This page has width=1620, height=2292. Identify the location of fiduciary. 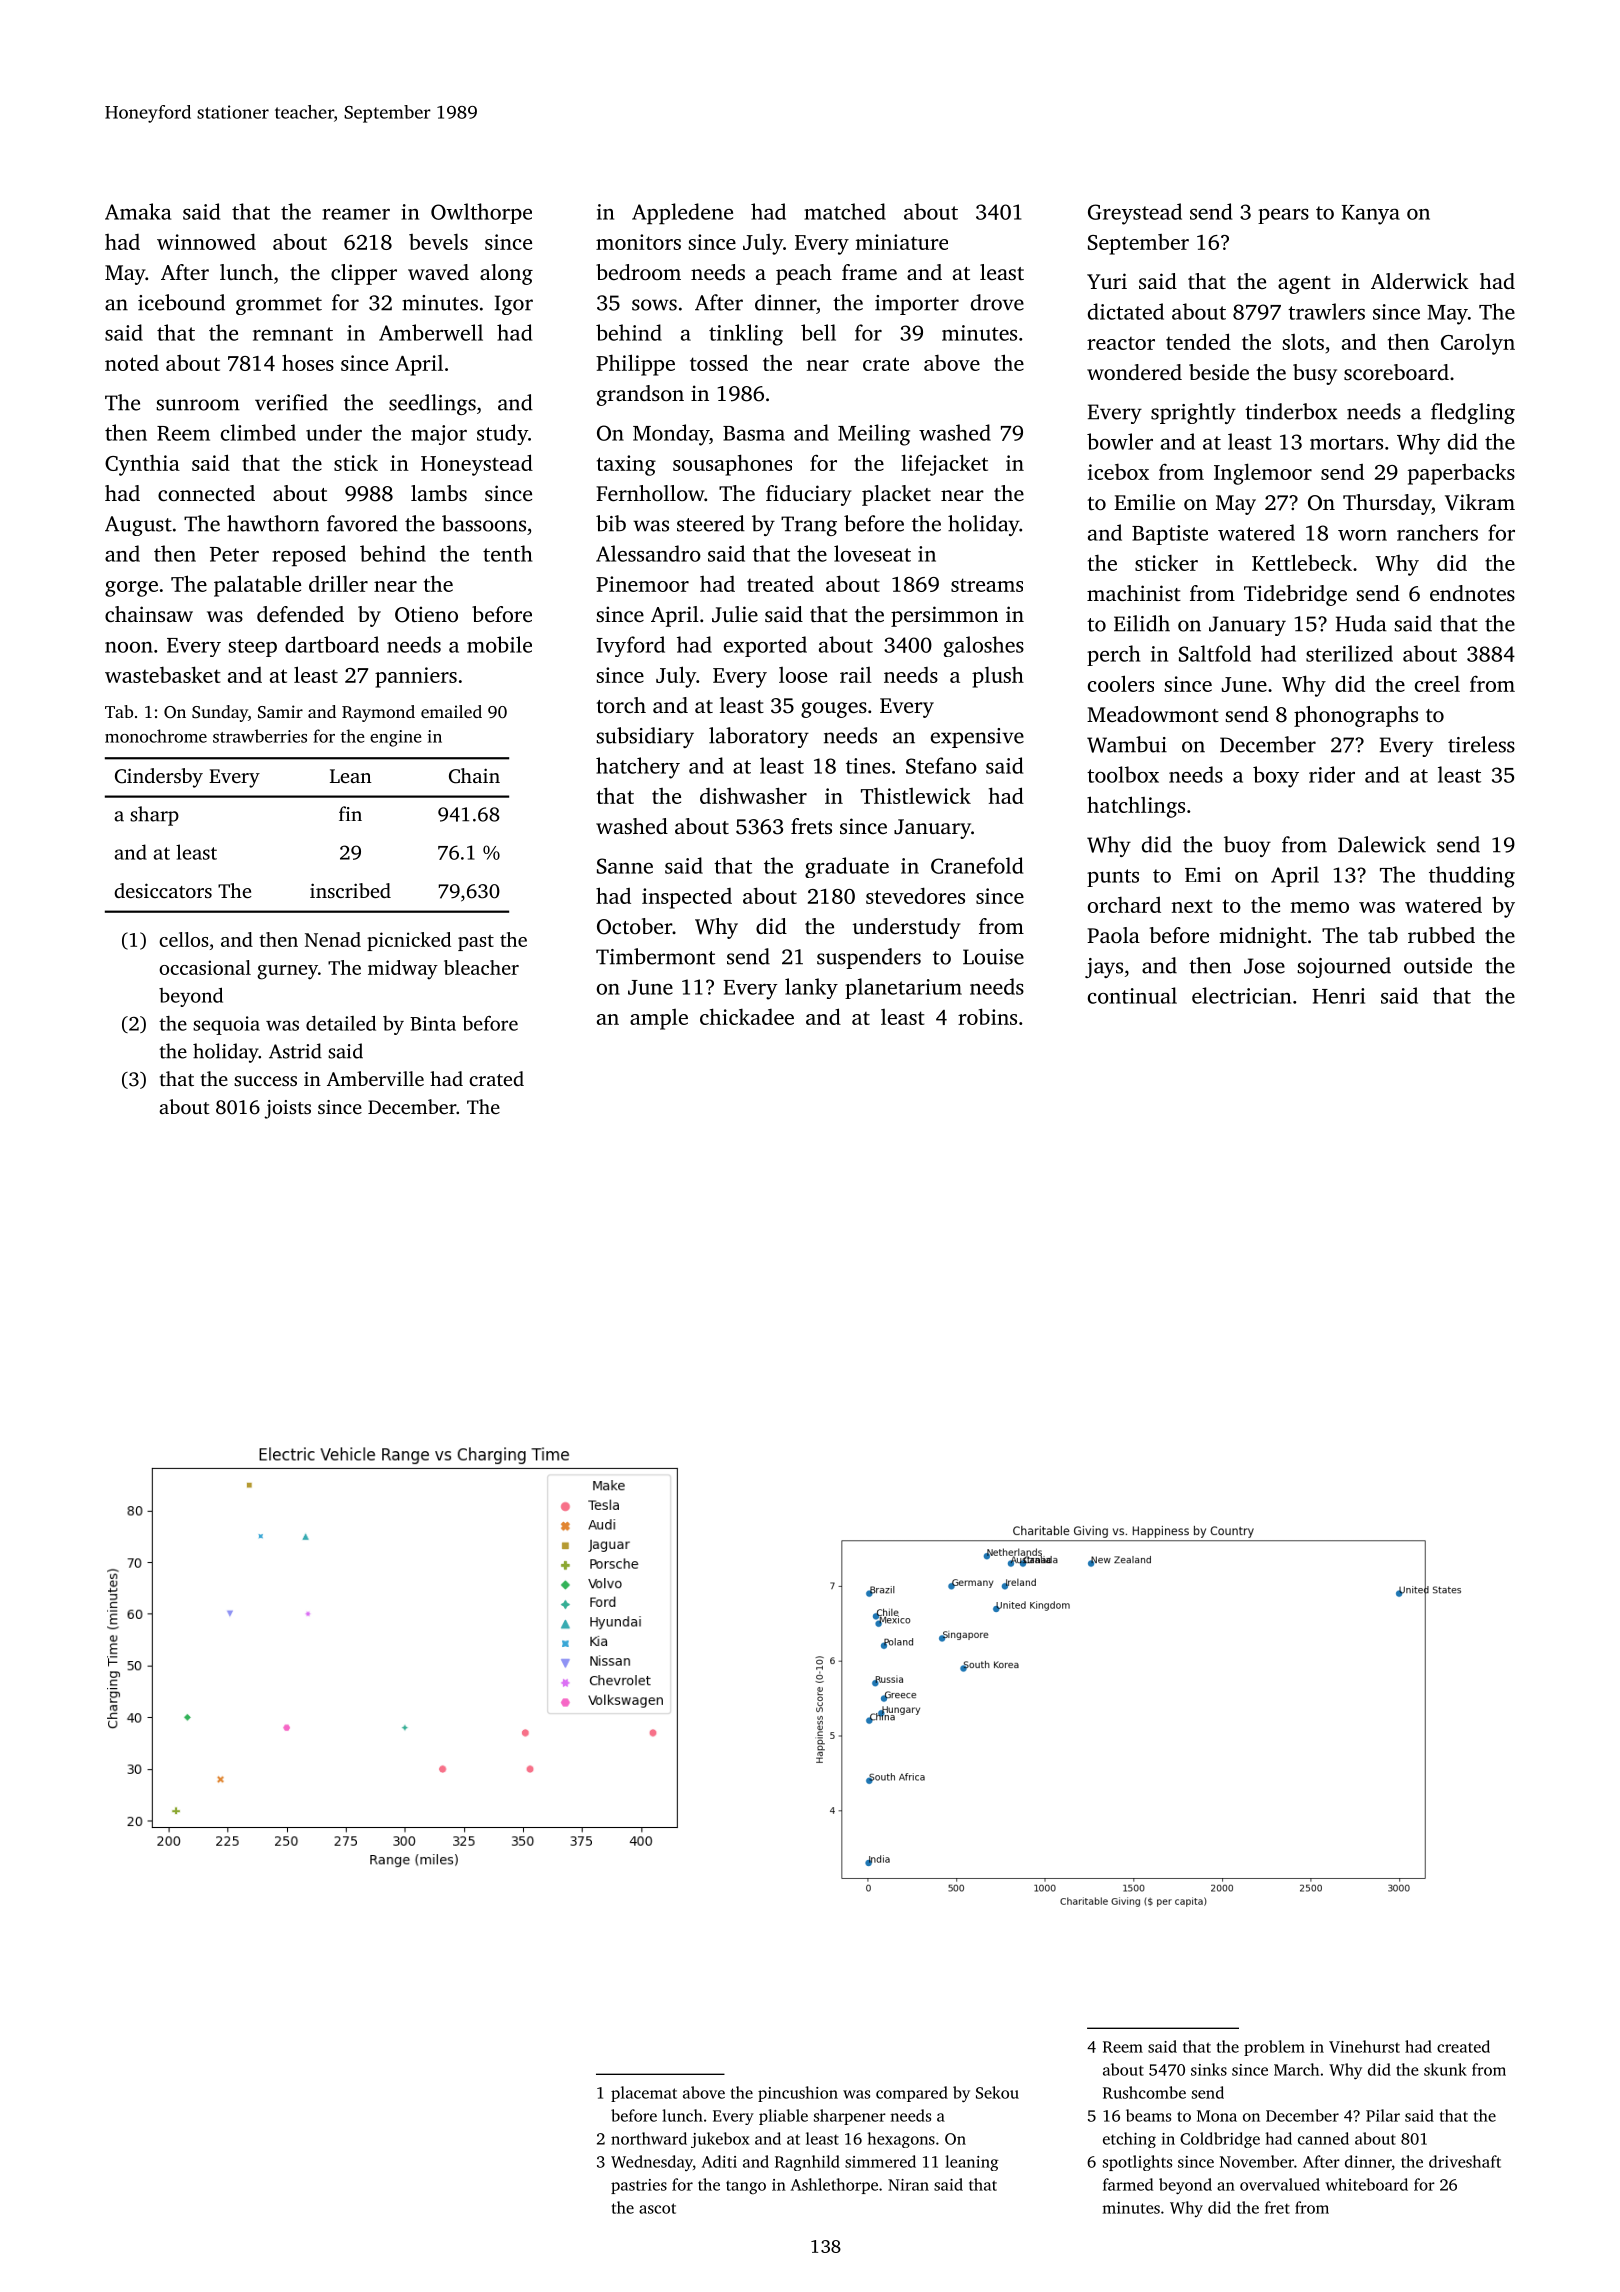
(809, 495).
